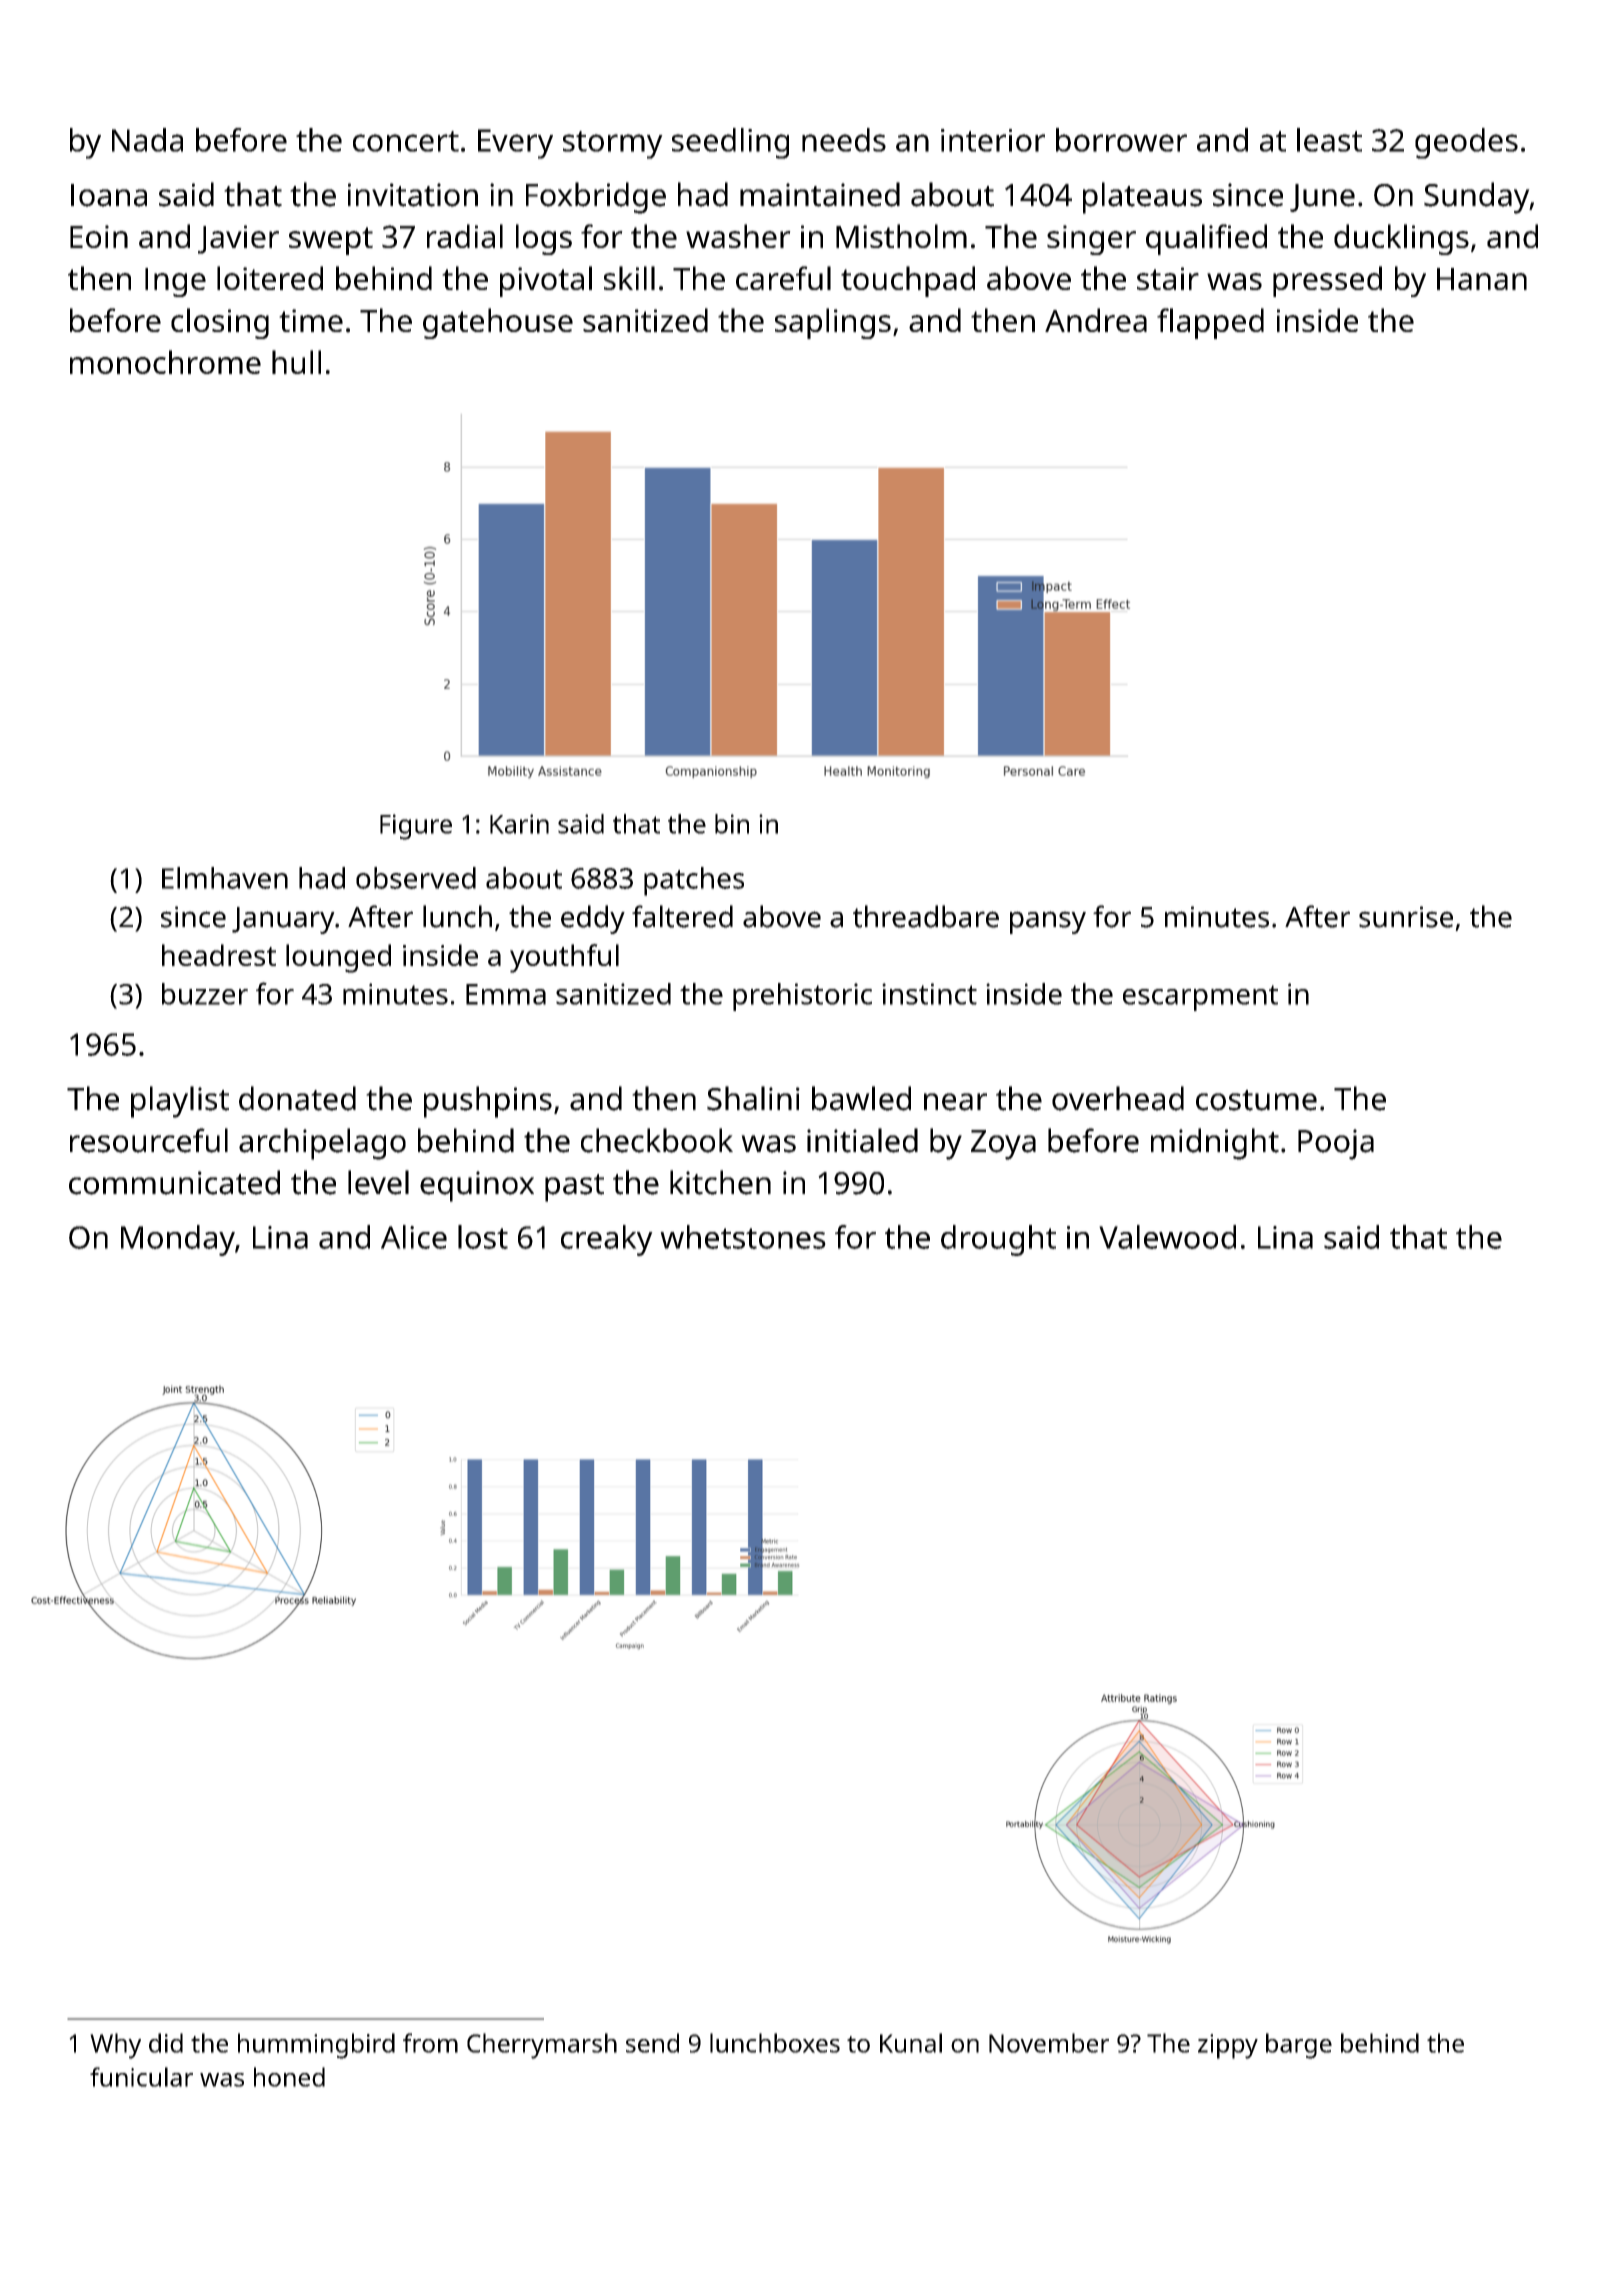 The width and height of the page is (1620, 2292). Describe the element at coordinates (743, 1237) in the page. I see `whetstones` at that location.
